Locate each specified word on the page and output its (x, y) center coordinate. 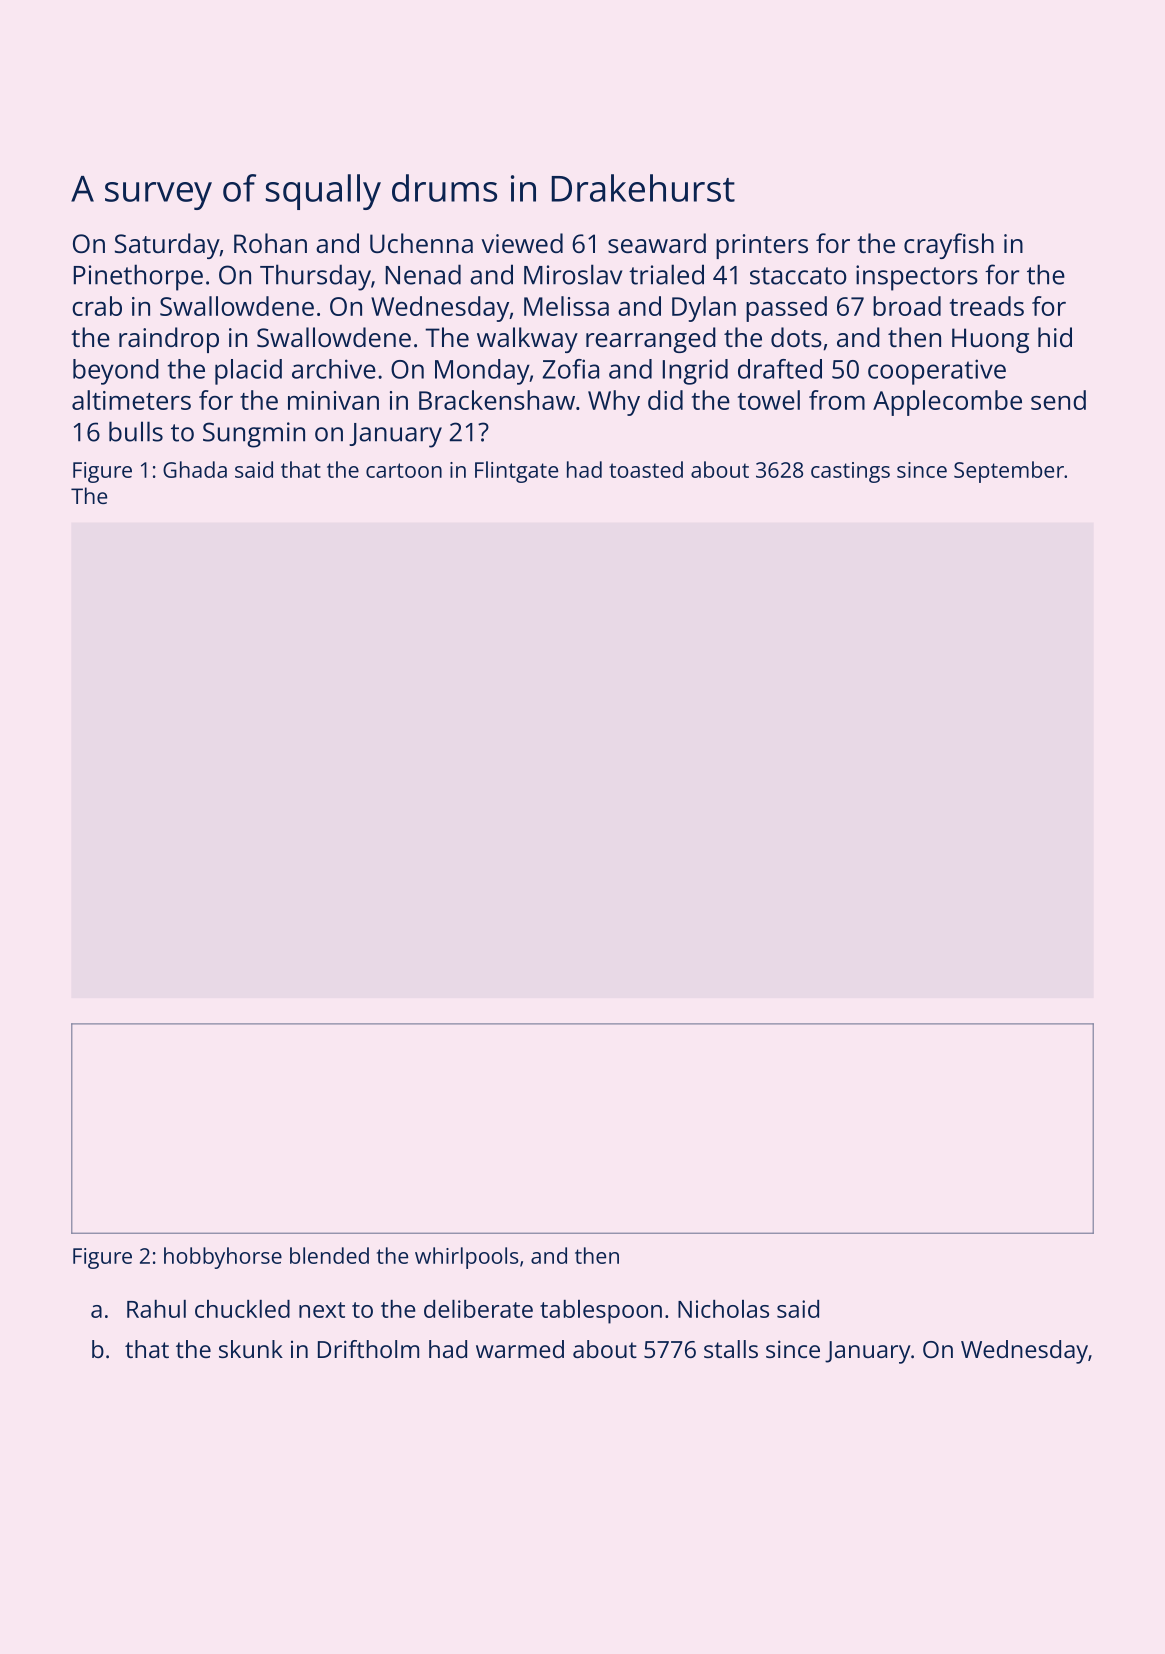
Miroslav (573, 274)
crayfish (949, 246)
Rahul (156, 1309)
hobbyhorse (223, 1258)
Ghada (195, 469)
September (1009, 472)
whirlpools (467, 1258)
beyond (116, 372)
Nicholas (723, 1309)
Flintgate (516, 472)
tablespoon (601, 1312)
